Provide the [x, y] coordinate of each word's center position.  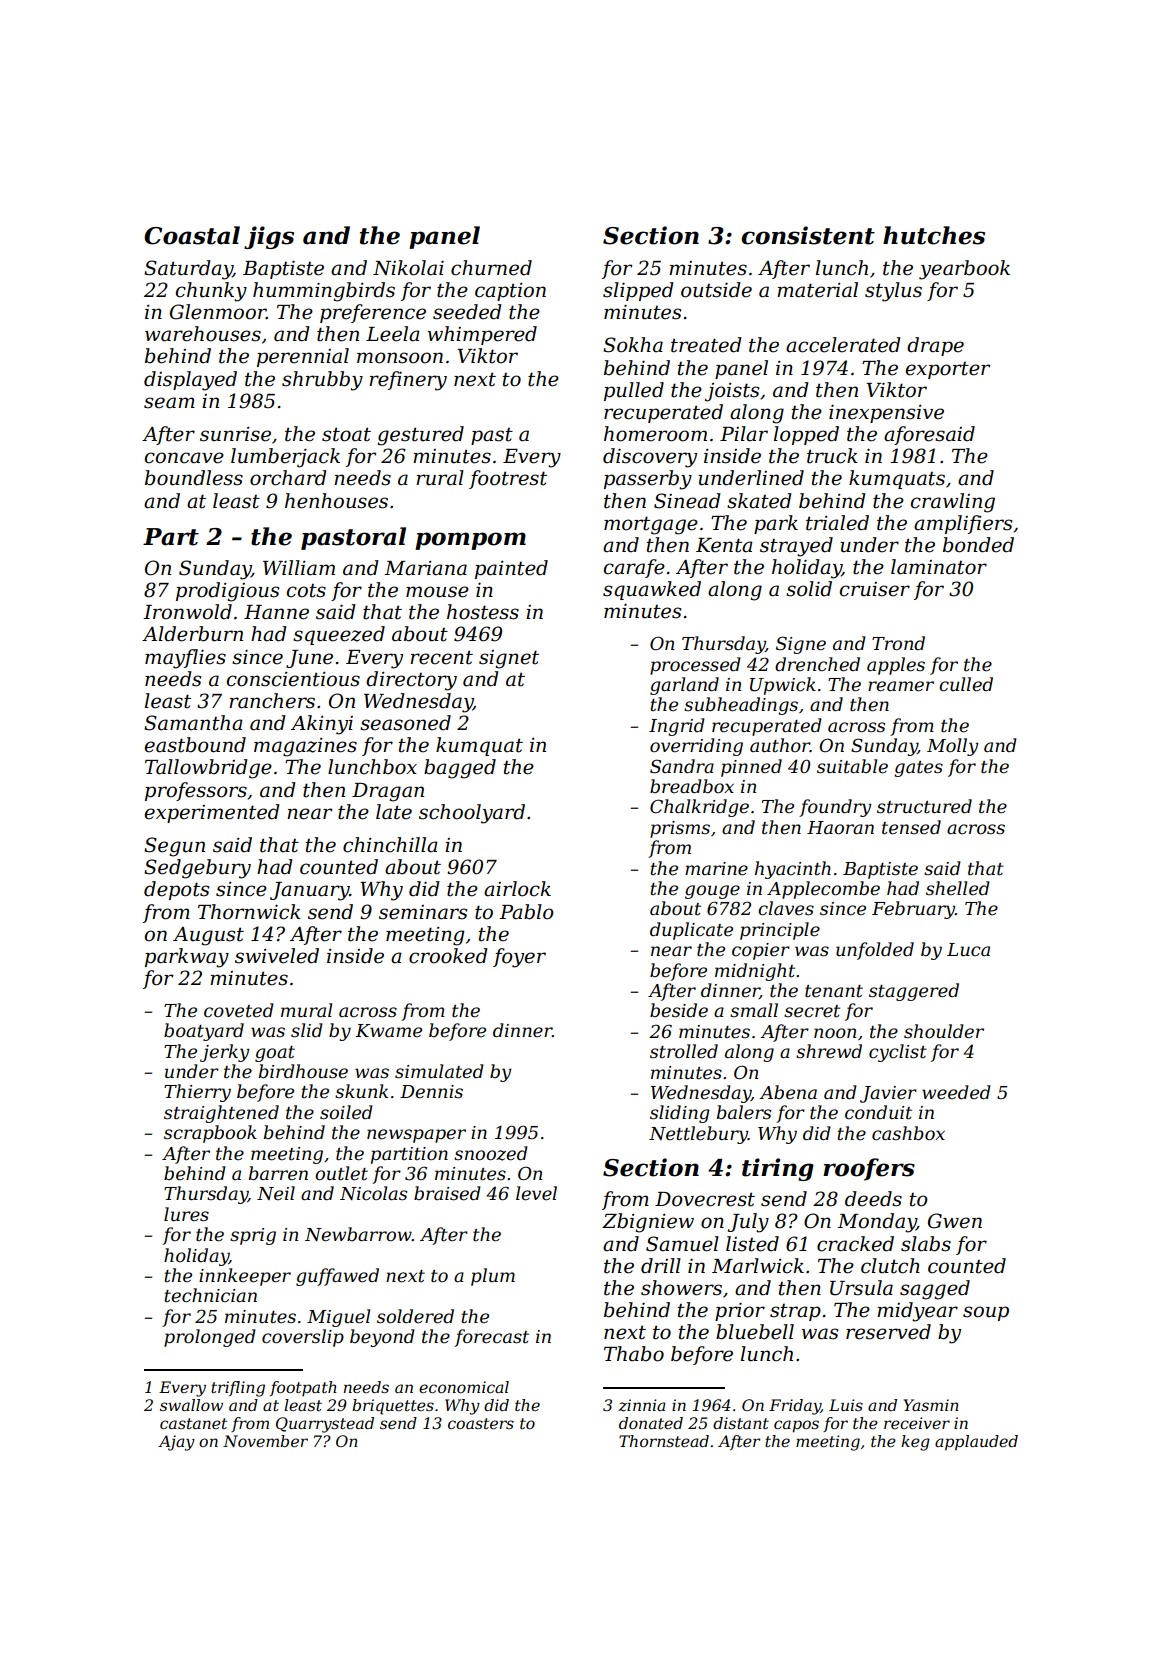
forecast [491, 1338]
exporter [948, 370]
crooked [448, 956]
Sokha [633, 345]
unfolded [875, 951]
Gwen [955, 1221]
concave [184, 458]
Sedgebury [197, 869]
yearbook [964, 270]
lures [186, 1214]
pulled [634, 391]
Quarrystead [325, 1425]
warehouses [203, 334]
